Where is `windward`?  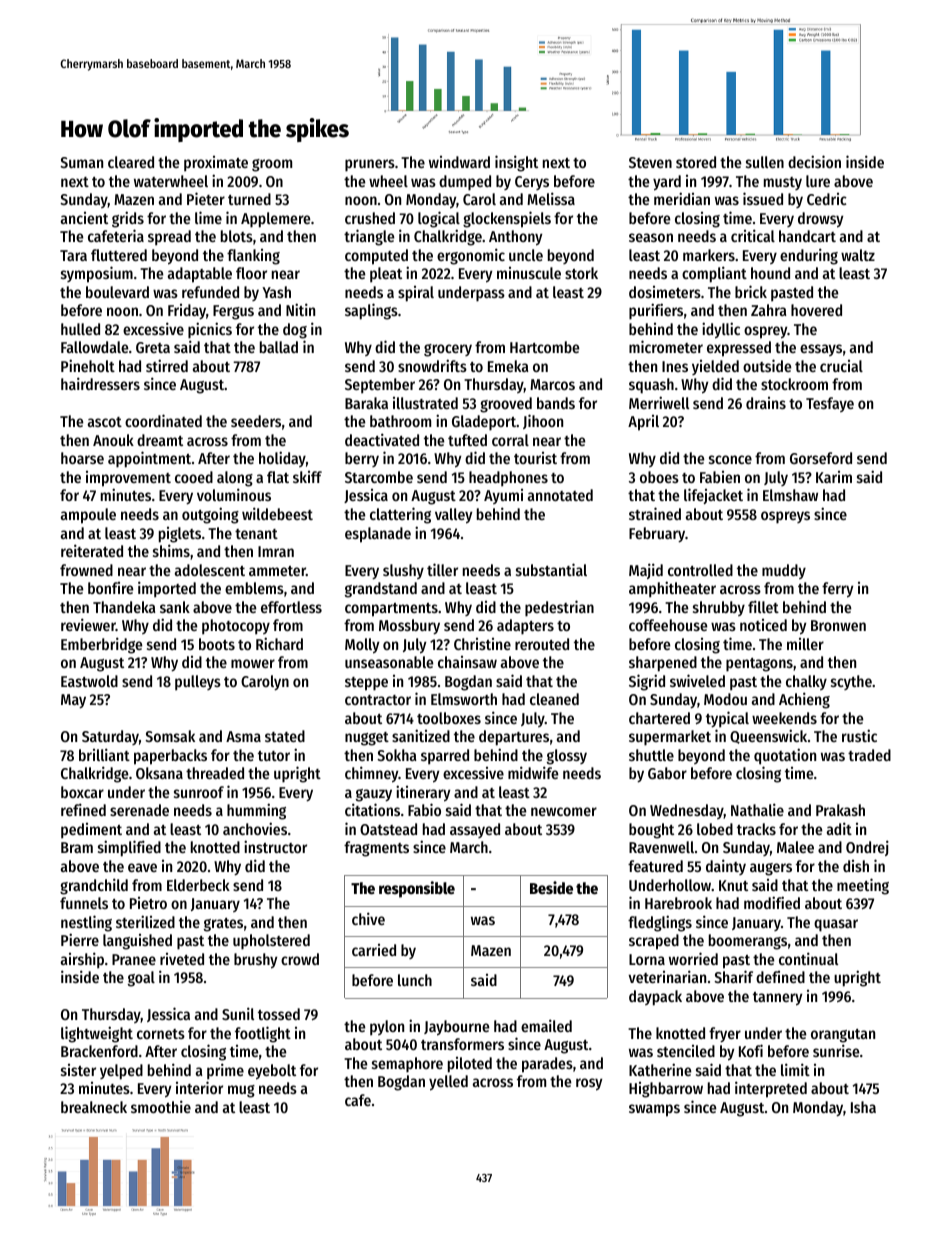 windward is located at coordinates (459, 162).
